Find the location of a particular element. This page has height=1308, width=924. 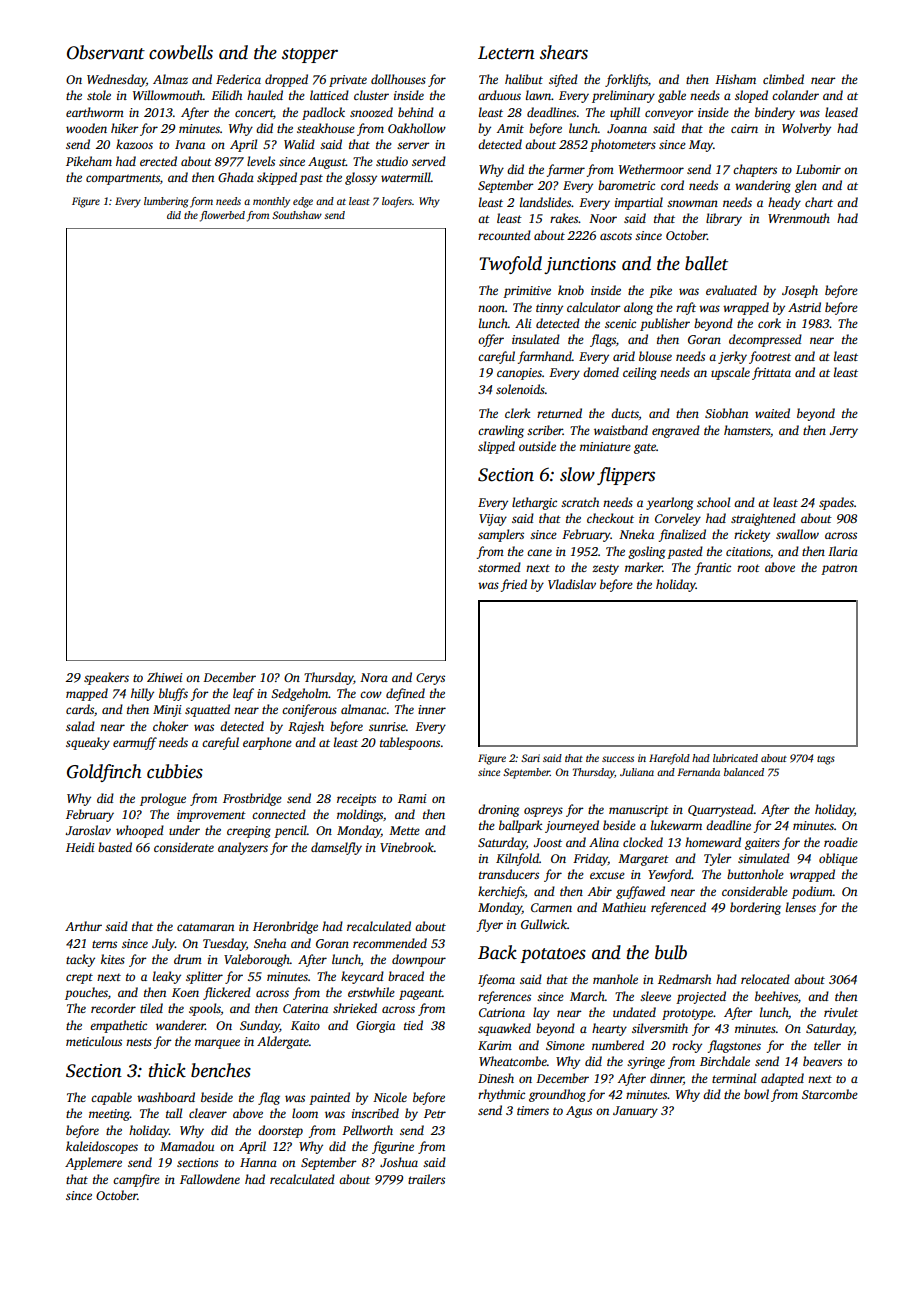

heady is located at coordinates (784, 203).
